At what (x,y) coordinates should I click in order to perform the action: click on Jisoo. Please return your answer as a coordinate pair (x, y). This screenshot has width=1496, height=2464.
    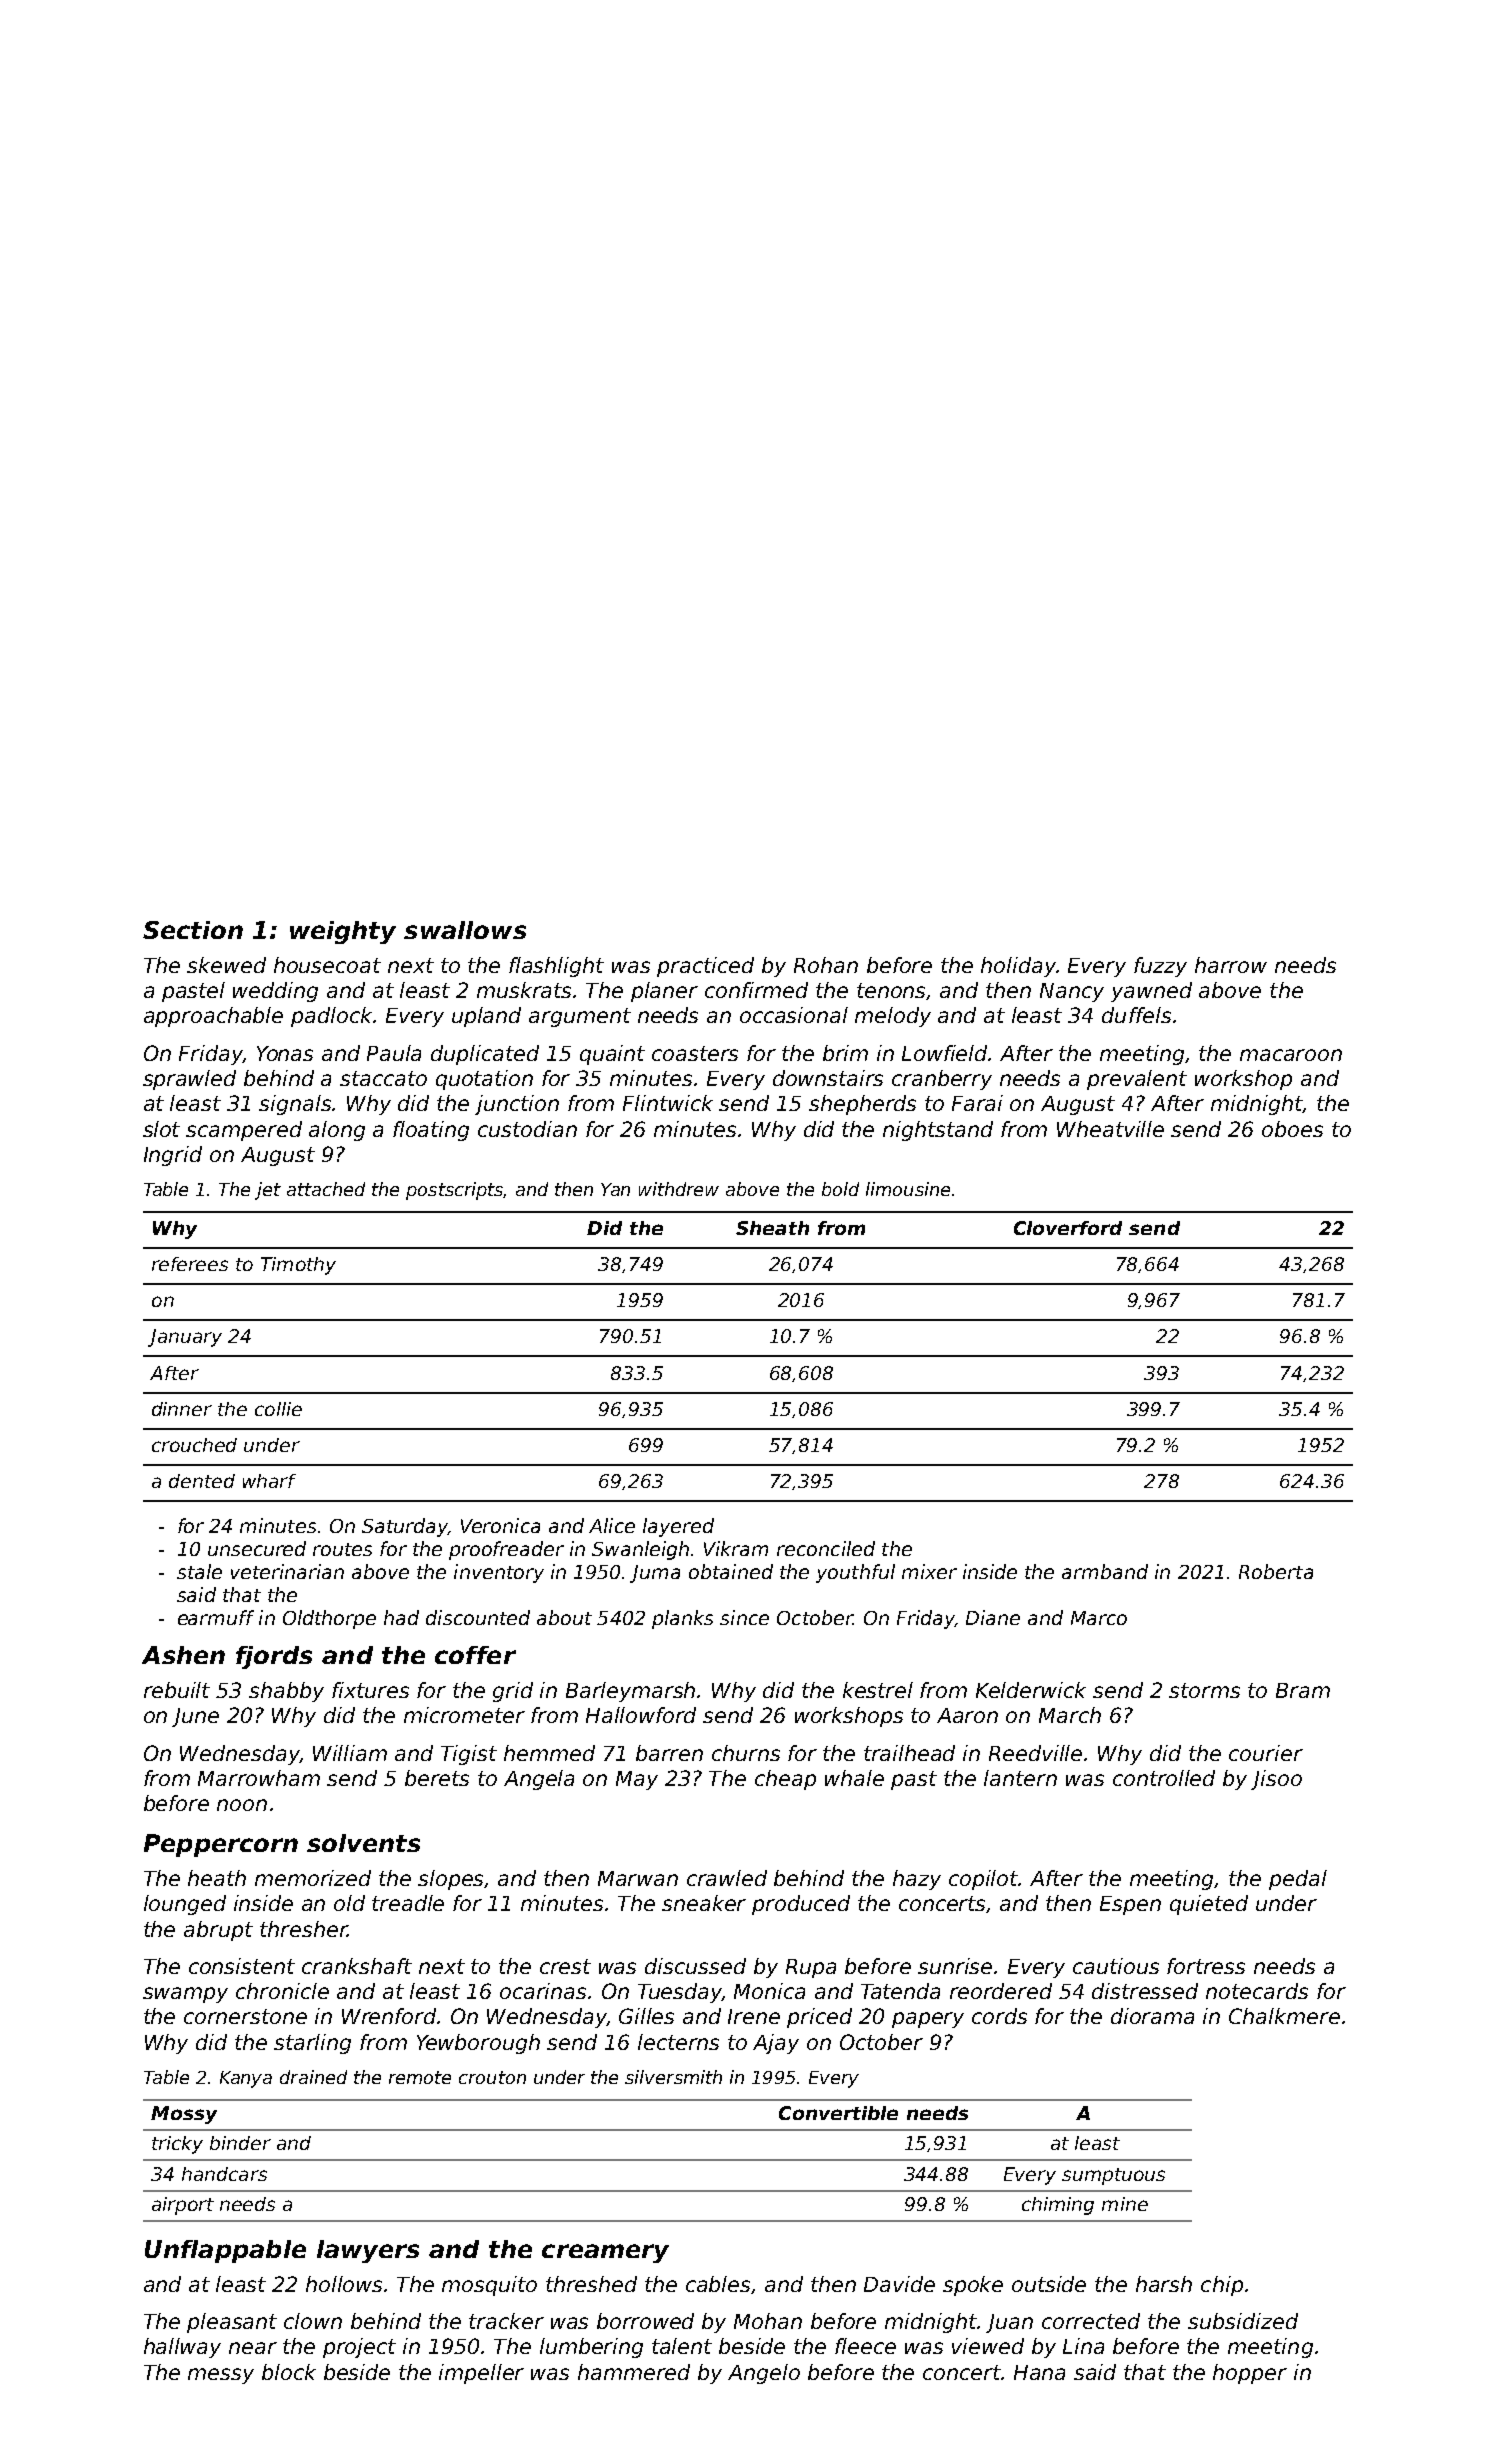
    Looking at the image, I should click on (1276, 1780).
